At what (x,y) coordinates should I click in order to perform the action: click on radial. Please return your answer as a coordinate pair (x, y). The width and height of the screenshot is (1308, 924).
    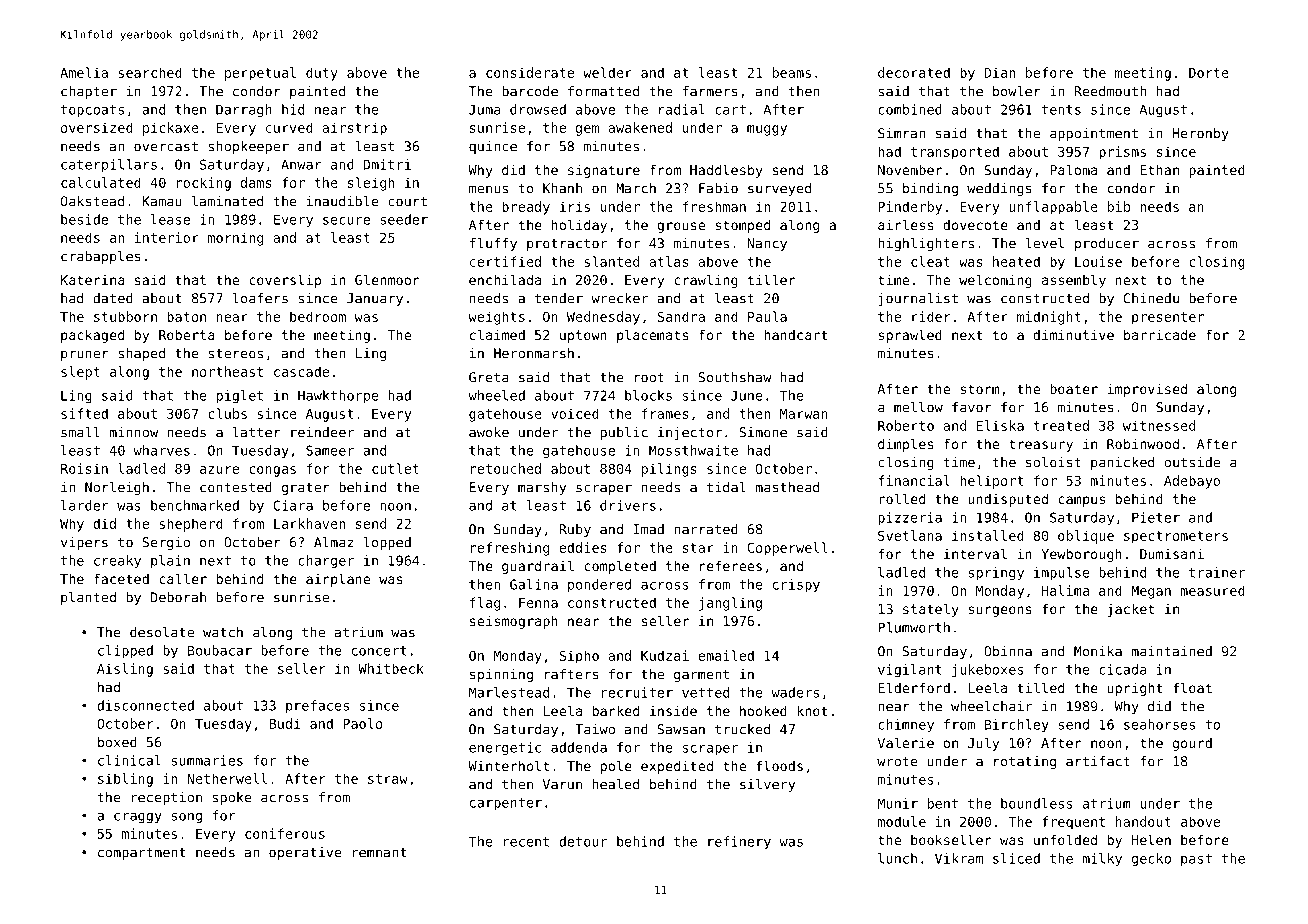
    Looking at the image, I should click on (682, 109).
